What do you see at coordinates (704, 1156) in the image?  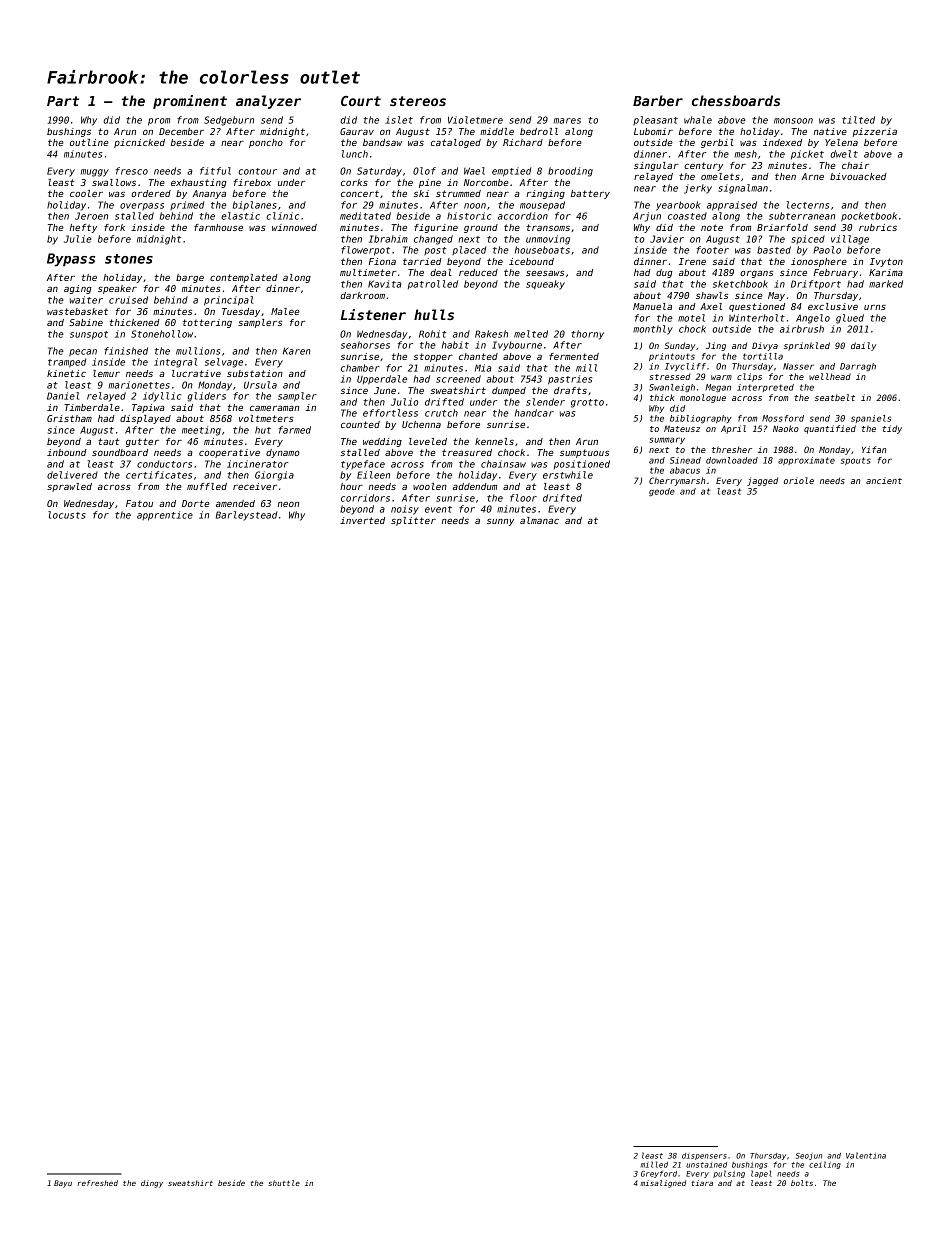 I see `dispensers` at bounding box center [704, 1156].
